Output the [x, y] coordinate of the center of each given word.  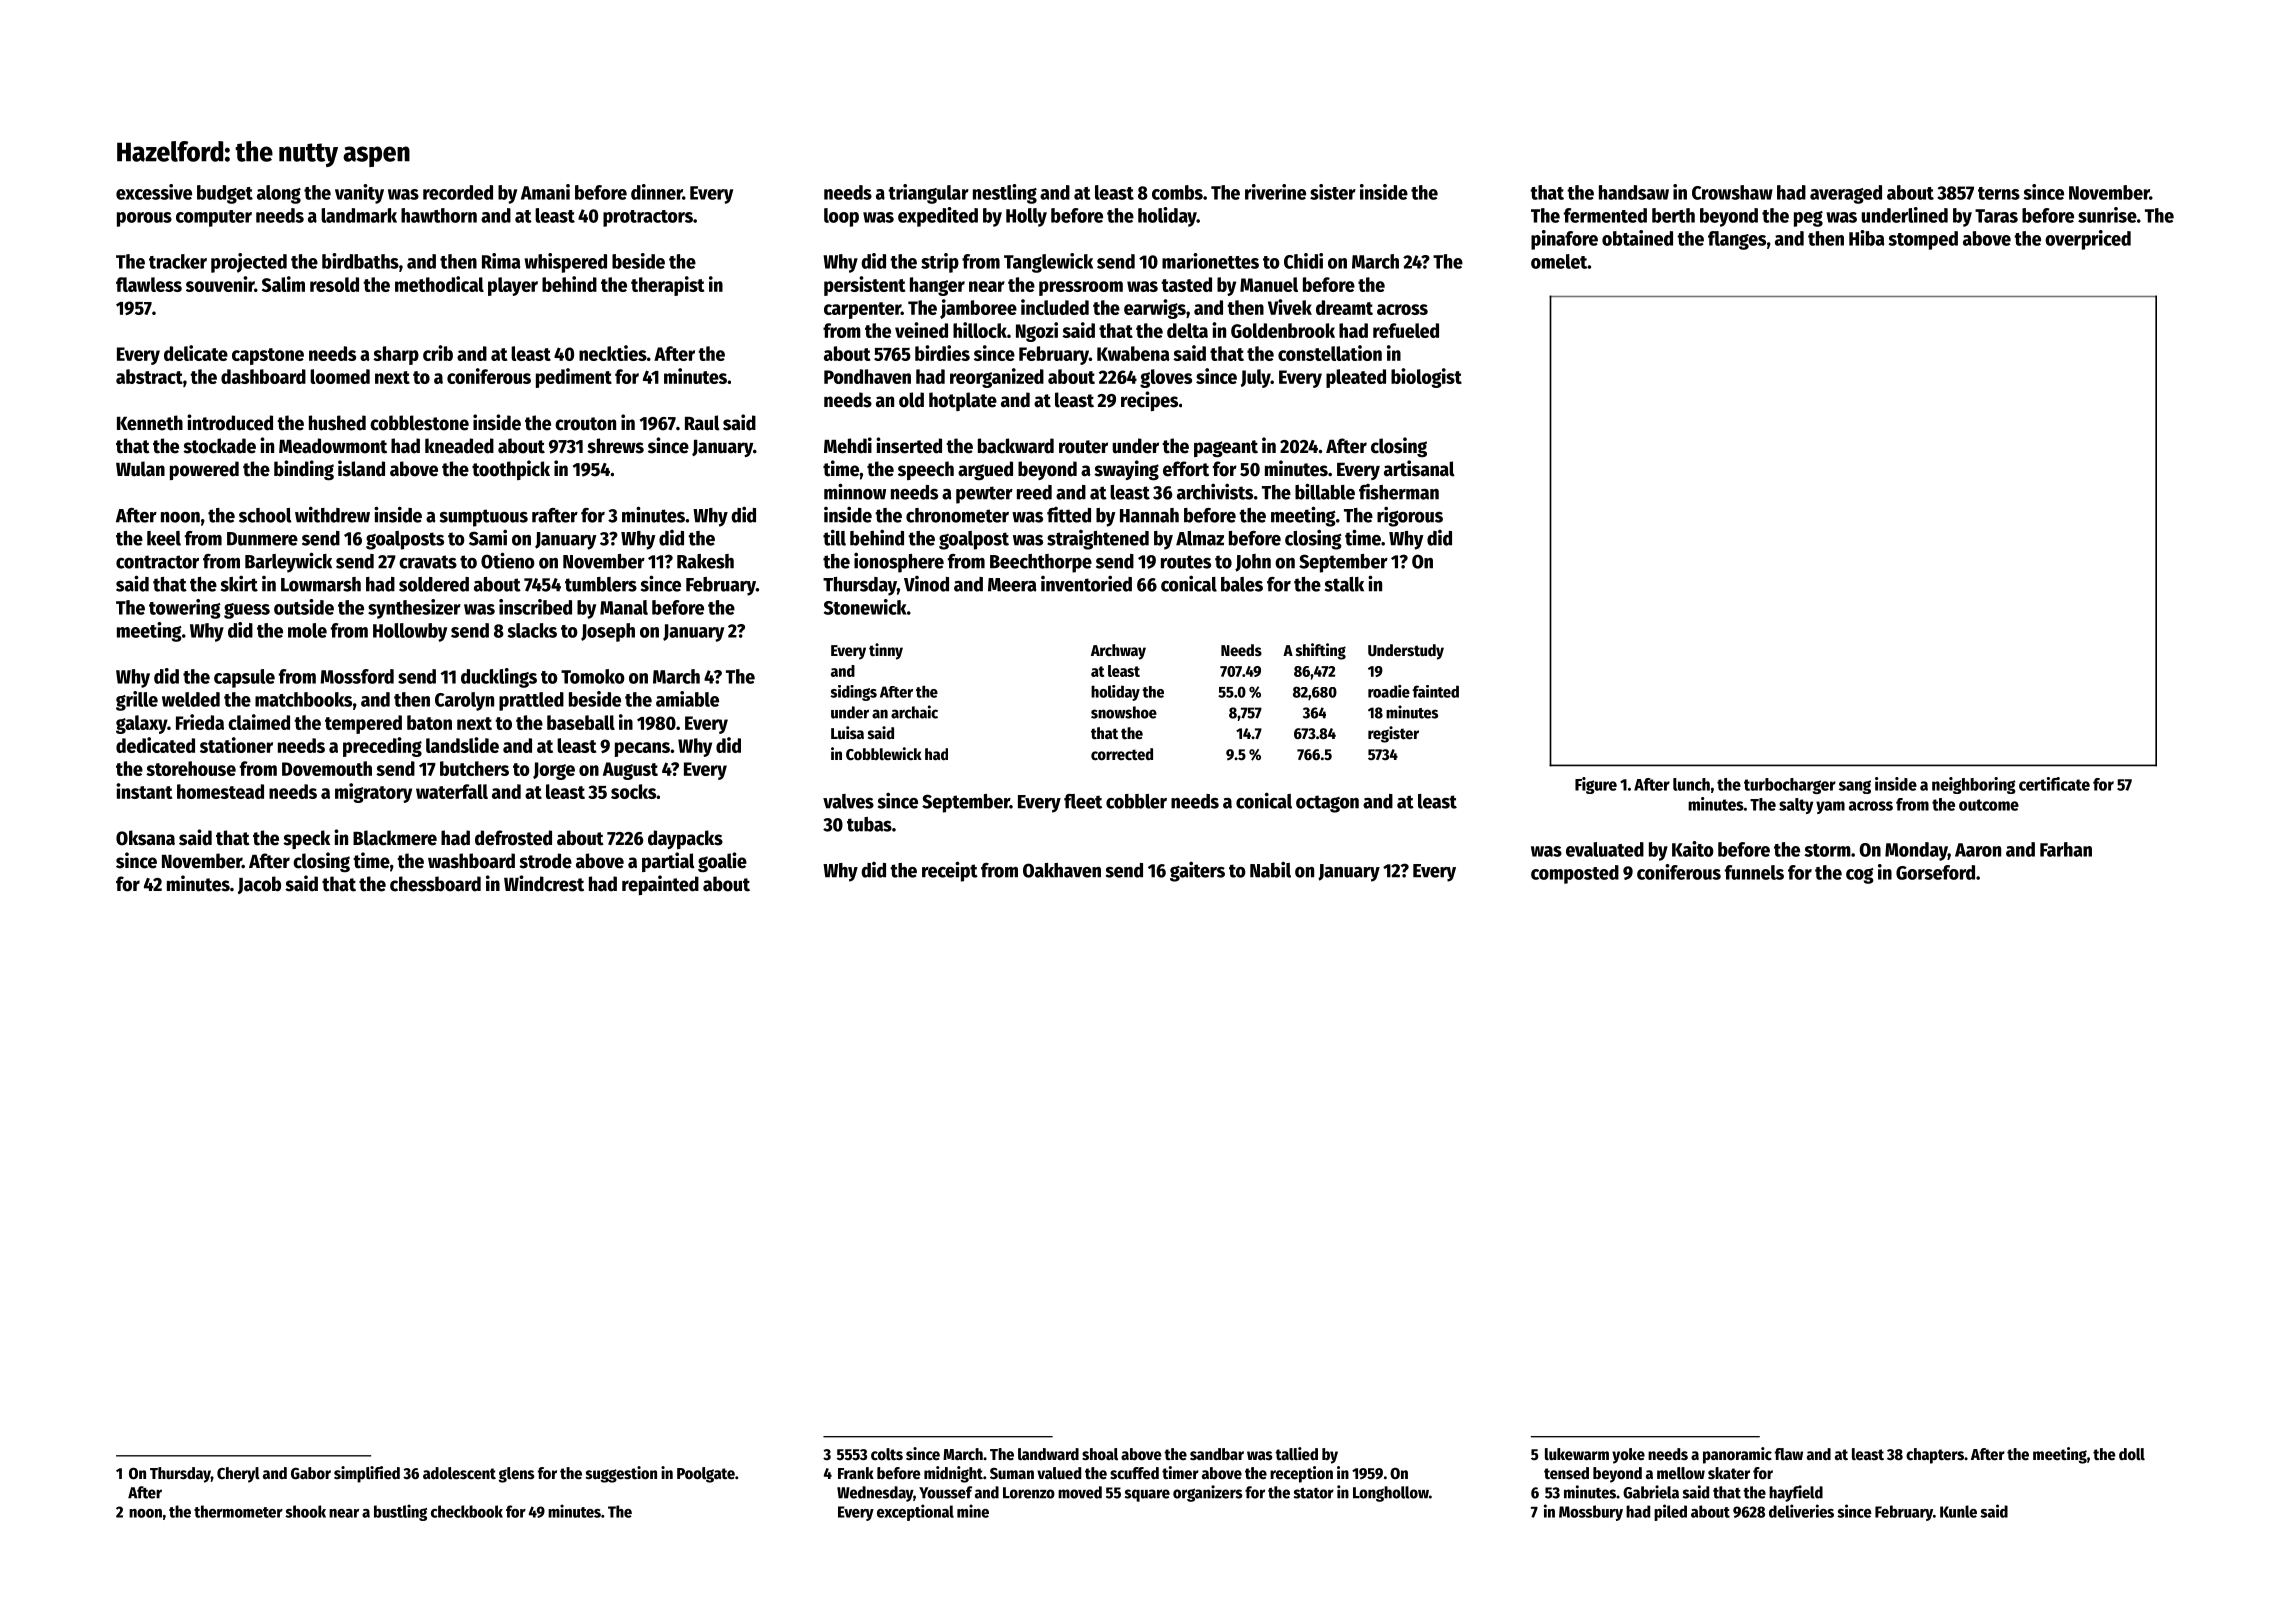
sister [1333, 192]
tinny [886, 651]
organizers [1208, 1493]
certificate [2054, 784]
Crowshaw [1732, 192]
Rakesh [705, 561]
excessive [154, 192]
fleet [1083, 801]
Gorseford [1935, 872]
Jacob [259, 885]
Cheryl [238, 1475]
